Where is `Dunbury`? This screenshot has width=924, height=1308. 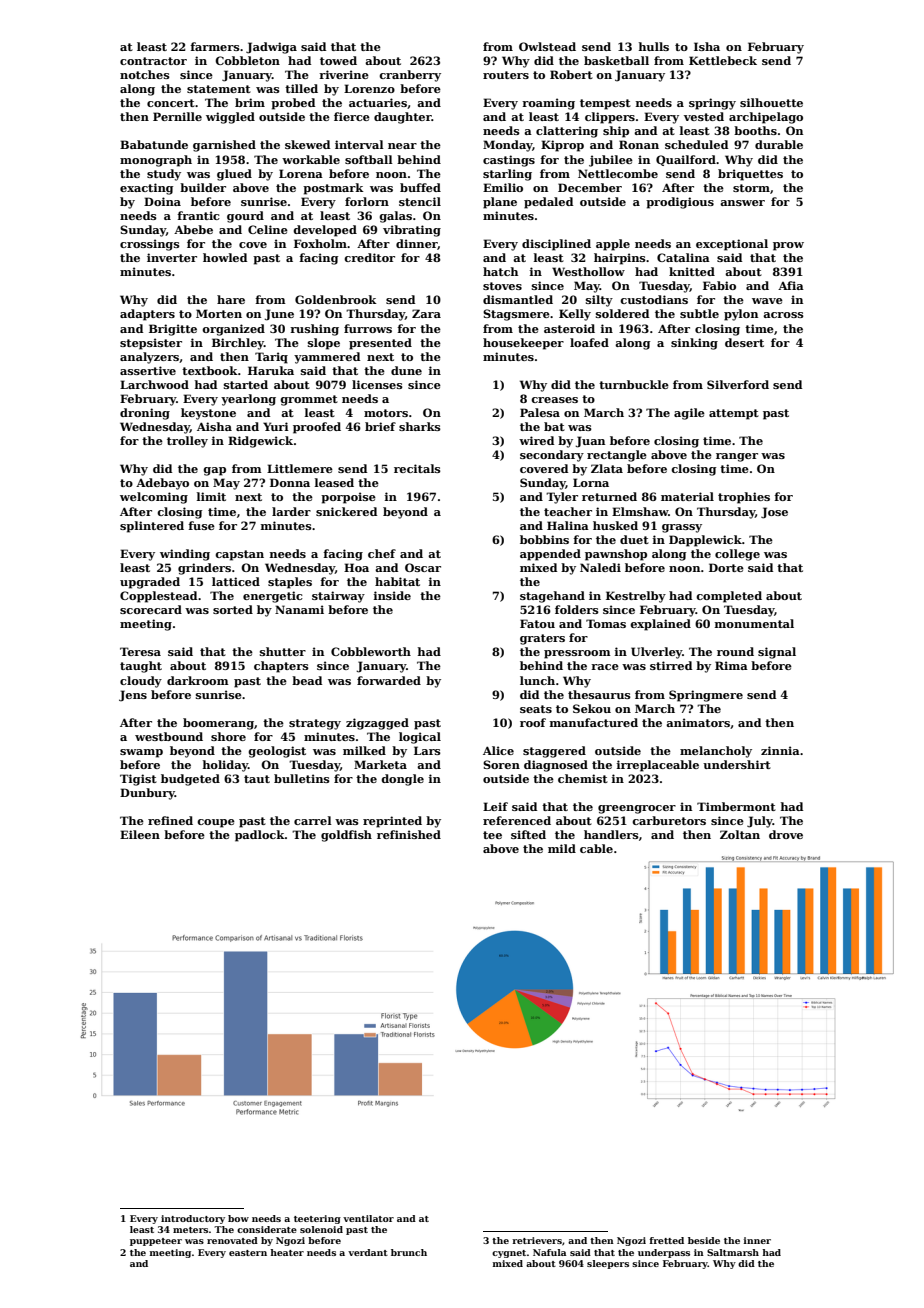
Dunbury is located at coordinates (147, 794).
